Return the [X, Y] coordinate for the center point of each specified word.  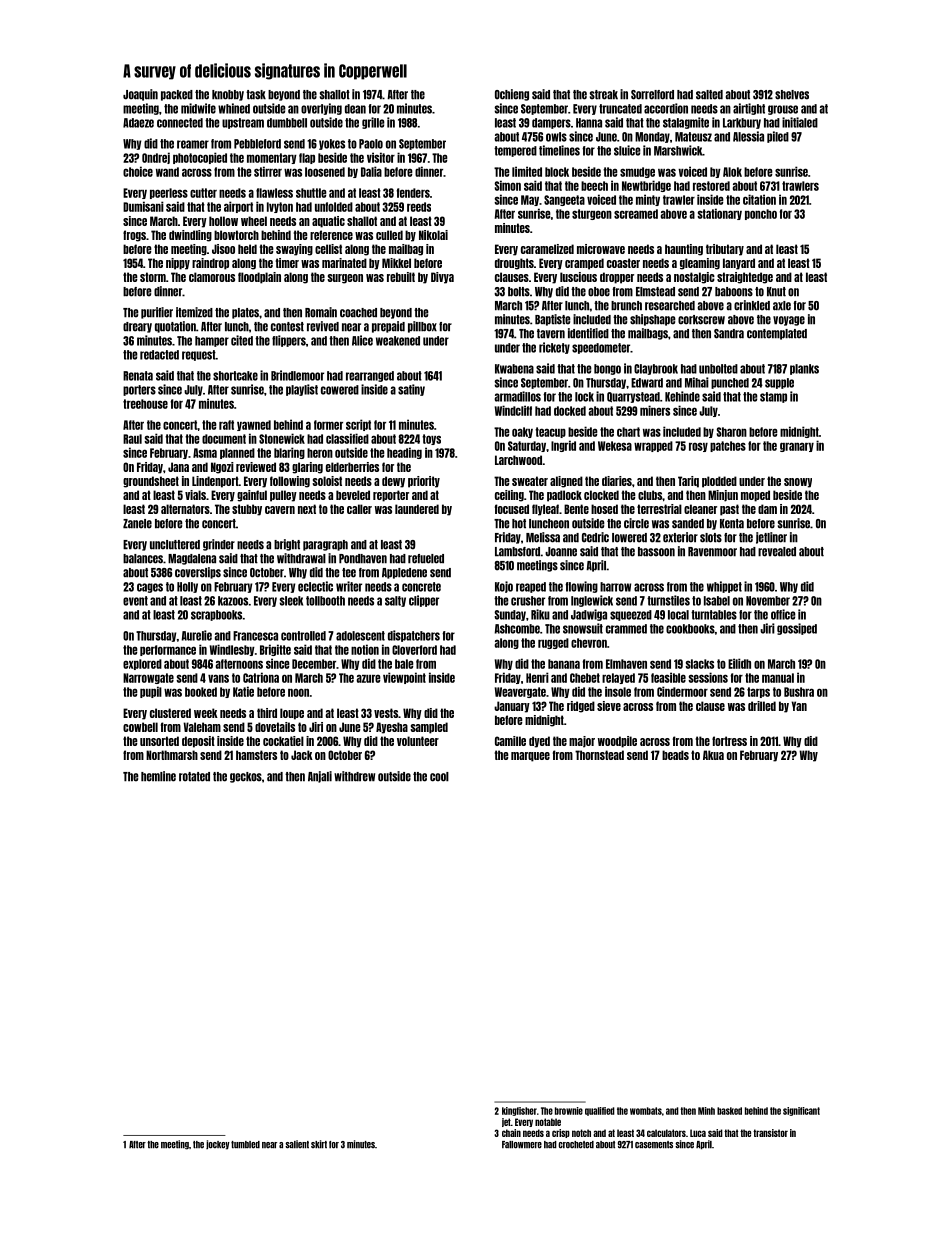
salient [297, 1144]
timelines [559, 150]
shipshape [653, 320]
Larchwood [518, 460]
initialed [800, 122]
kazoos [233, 601]
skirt [319, 1144]
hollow [223, 221]
